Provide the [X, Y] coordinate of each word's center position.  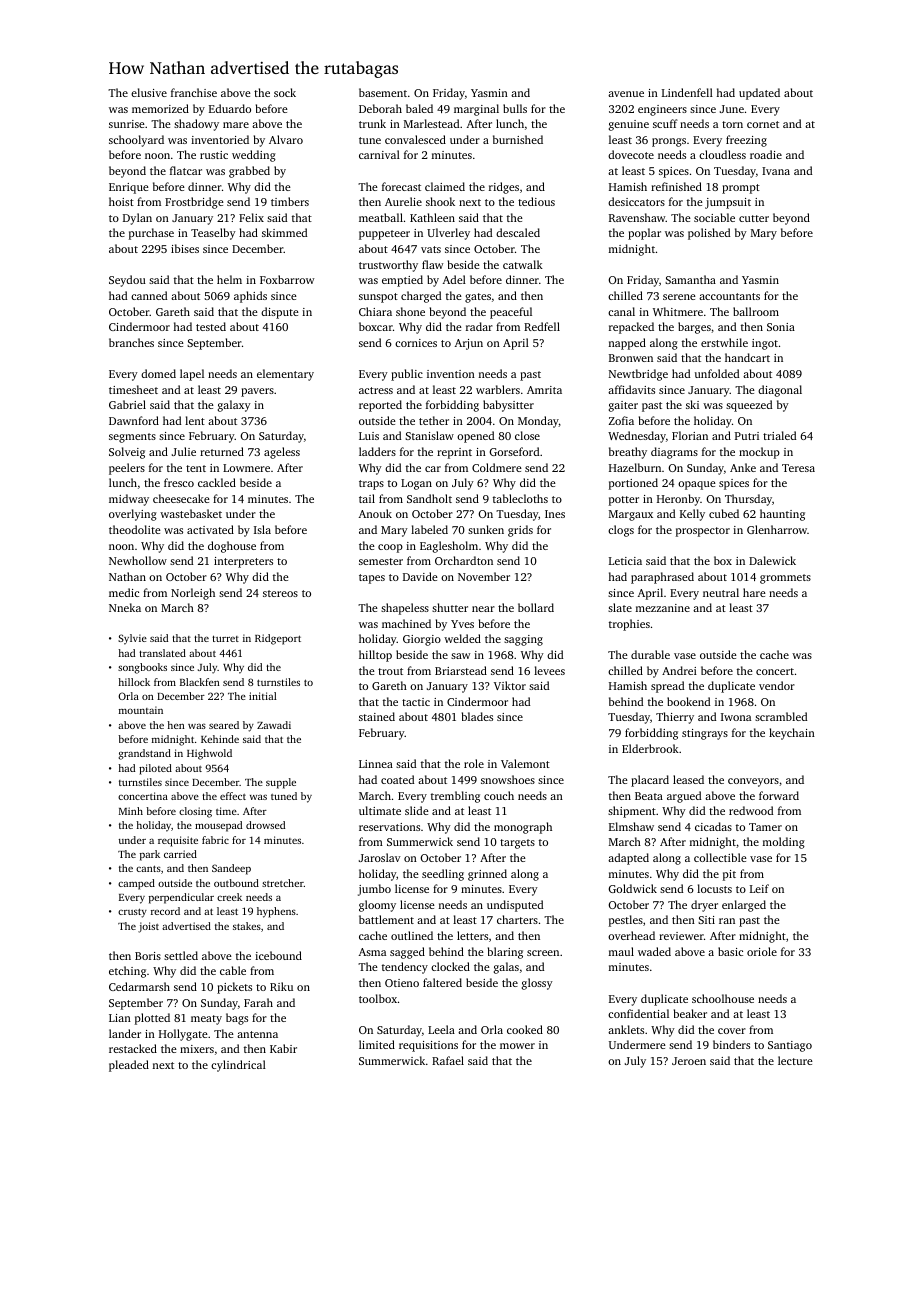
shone [410, 311]
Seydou [127, 281]
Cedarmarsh [139, 986]
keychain [792, 734]
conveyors [753, 782]
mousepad [218, 826]
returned [222, 451]
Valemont [525, 763]
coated [397, 779]
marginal [476, 110]
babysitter [508, 406]
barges [694, 328]
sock [285, 92]
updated [759, 94]
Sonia [781, 327]
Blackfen [200, 682]
